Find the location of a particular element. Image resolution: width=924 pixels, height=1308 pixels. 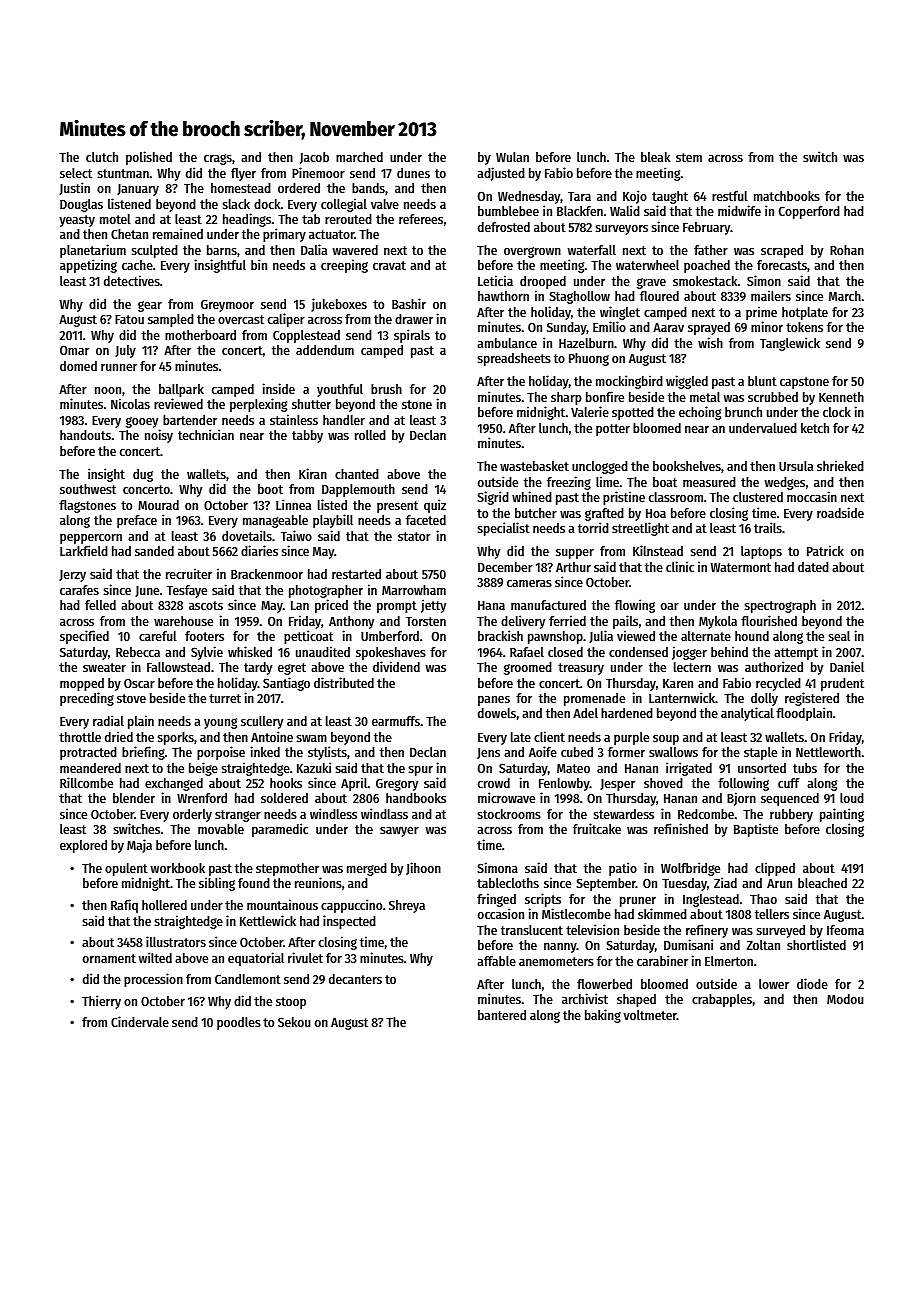

beige is located at coordinates (203, 769).
